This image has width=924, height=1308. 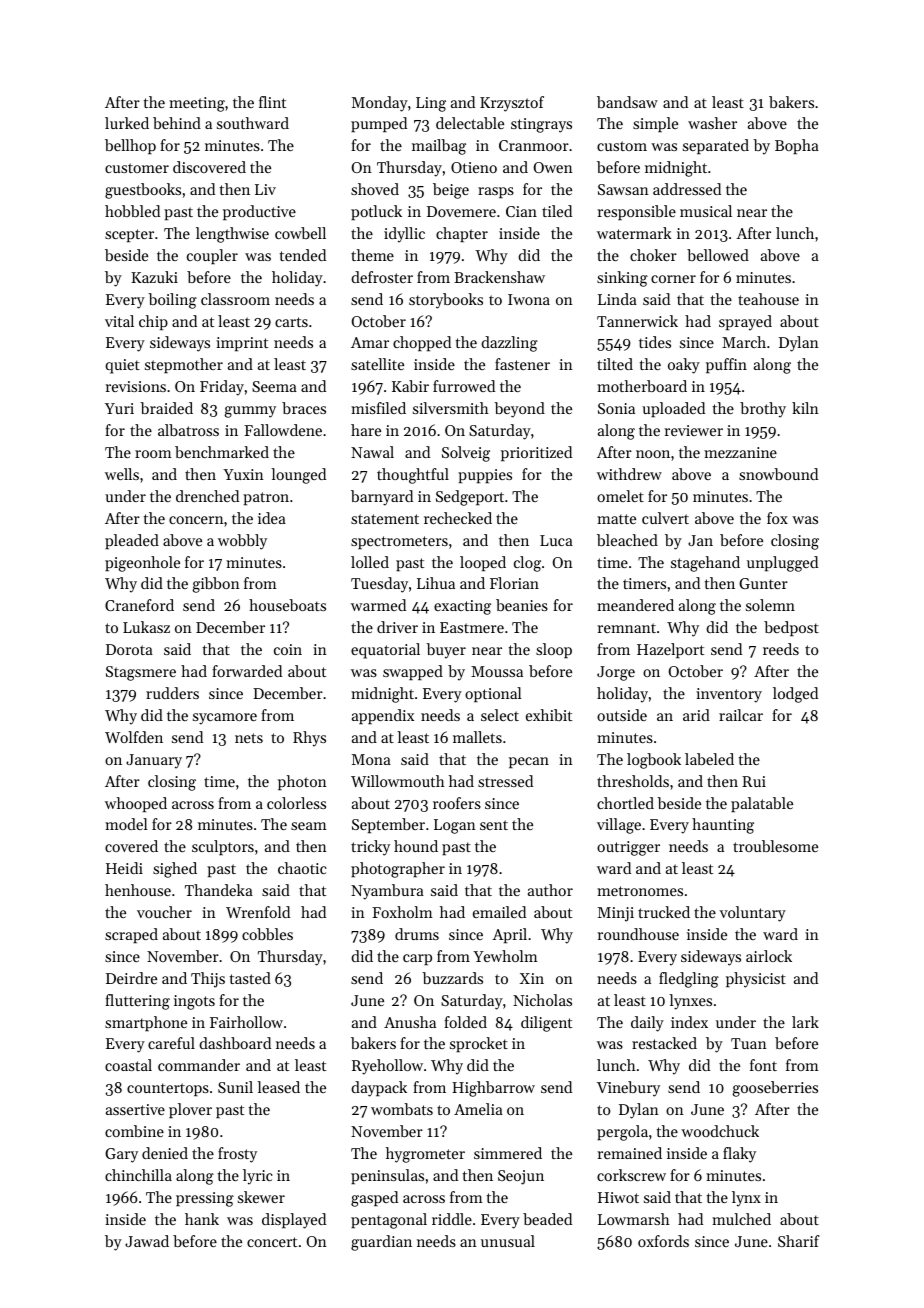 I want to click on prioritized, so click(x=536, y=453).
